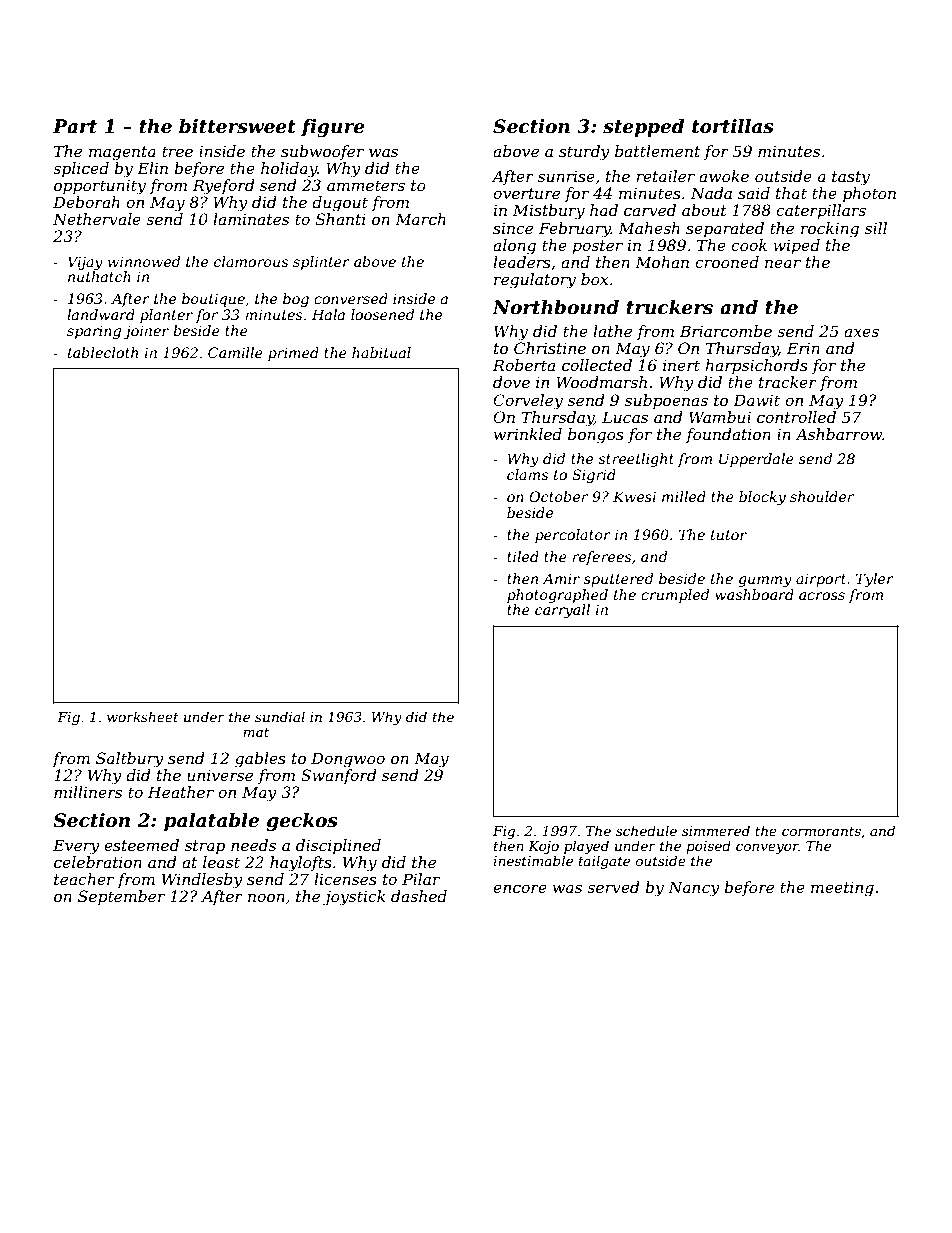 Image resolution: width=952 pixels, height=1233 pixels. Describe the element at coordinates (523, 556) in the image. I see `tiled` at that location.
